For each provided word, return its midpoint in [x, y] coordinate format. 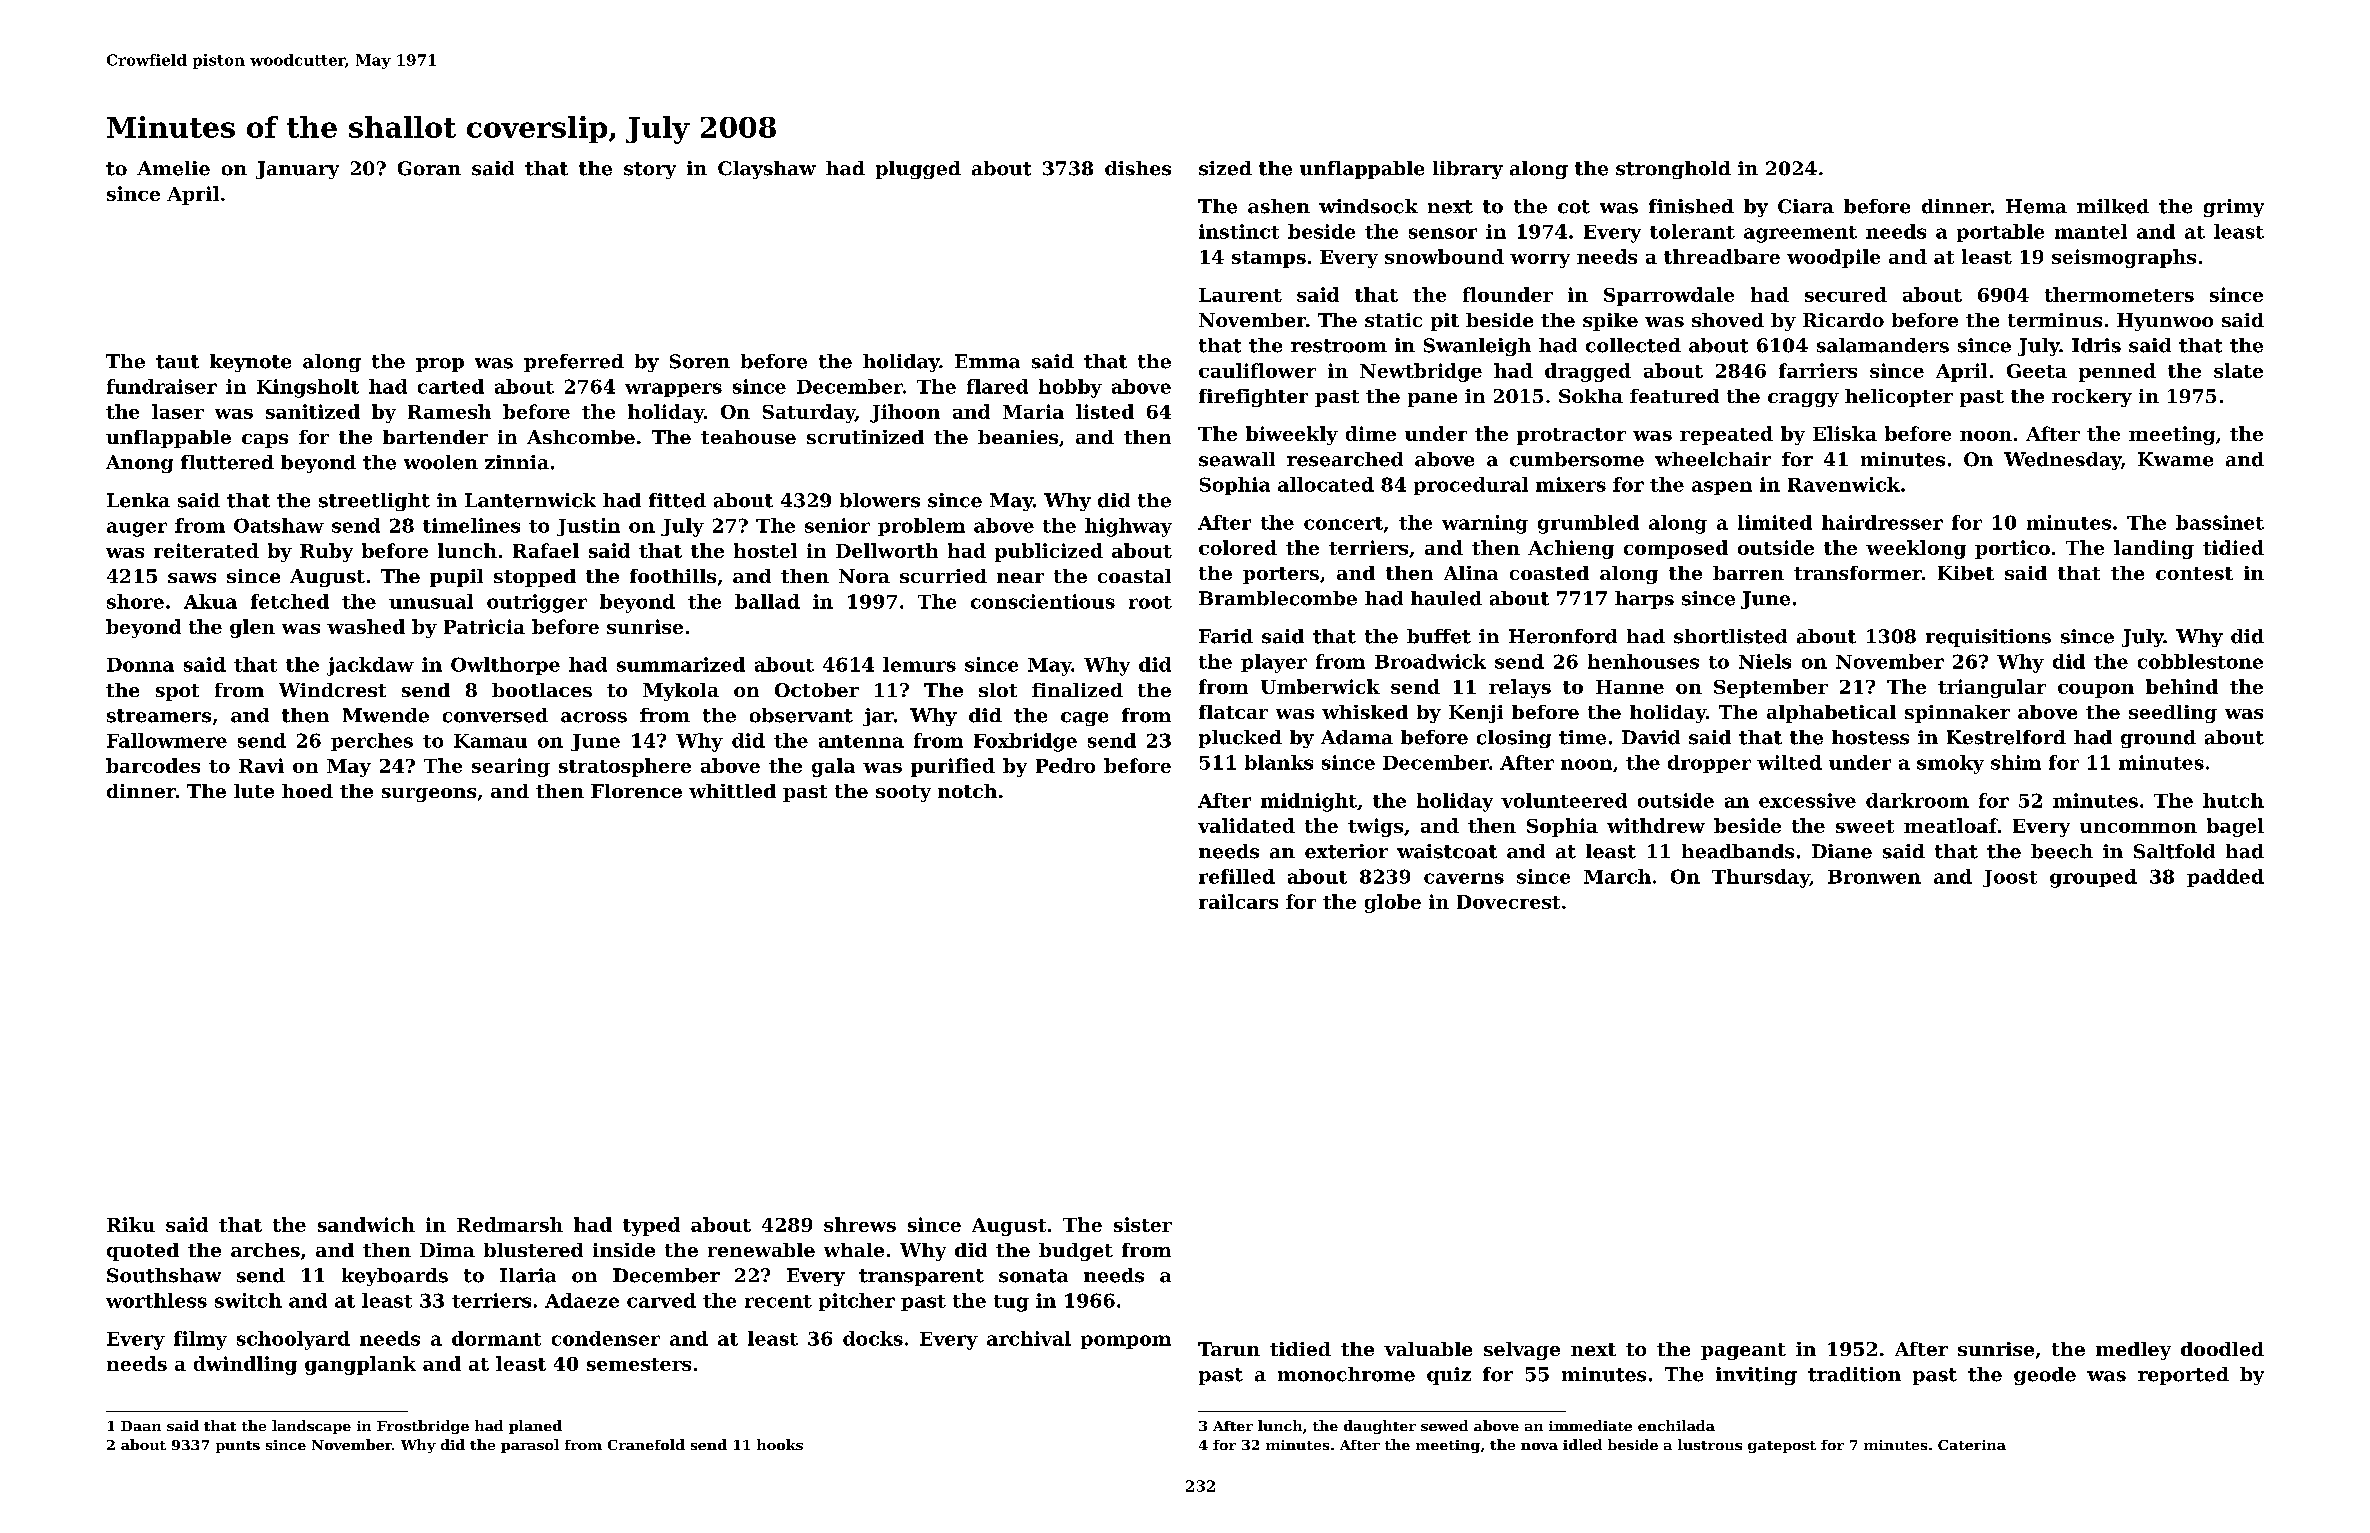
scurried [943, 576]
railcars [1238, 901]
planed [535, 1427]
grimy [2234, 208]
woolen [441, 462]
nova [1539, 1446]
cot [1574, 207]
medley [2133, 1351]
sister [1143, 1224]
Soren [700, 361]
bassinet [2220, 522]
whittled [732, 791]
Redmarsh [510, 1224]
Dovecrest [1508, 902]
